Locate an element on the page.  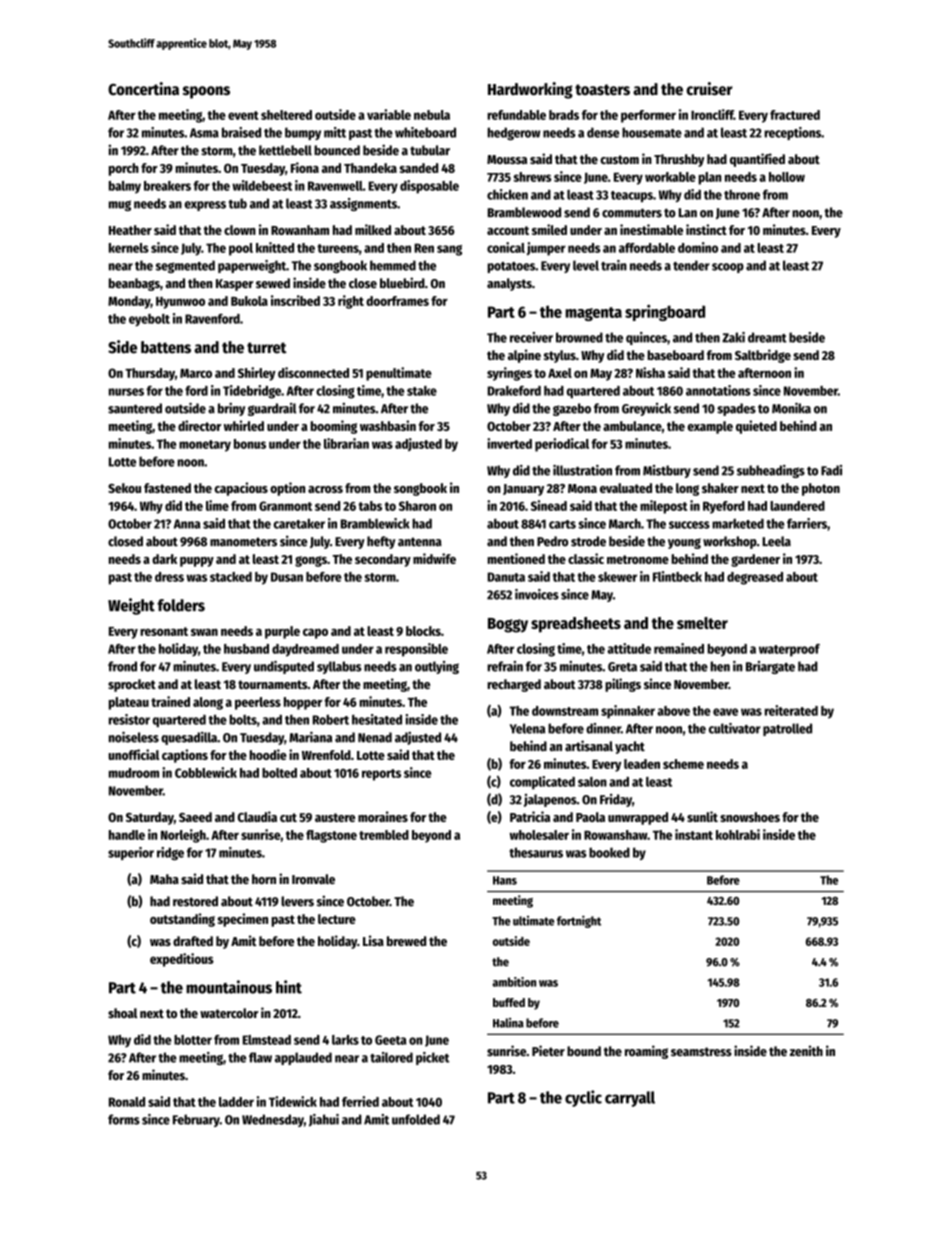
Saeed is located at coordinates (195, 817).
